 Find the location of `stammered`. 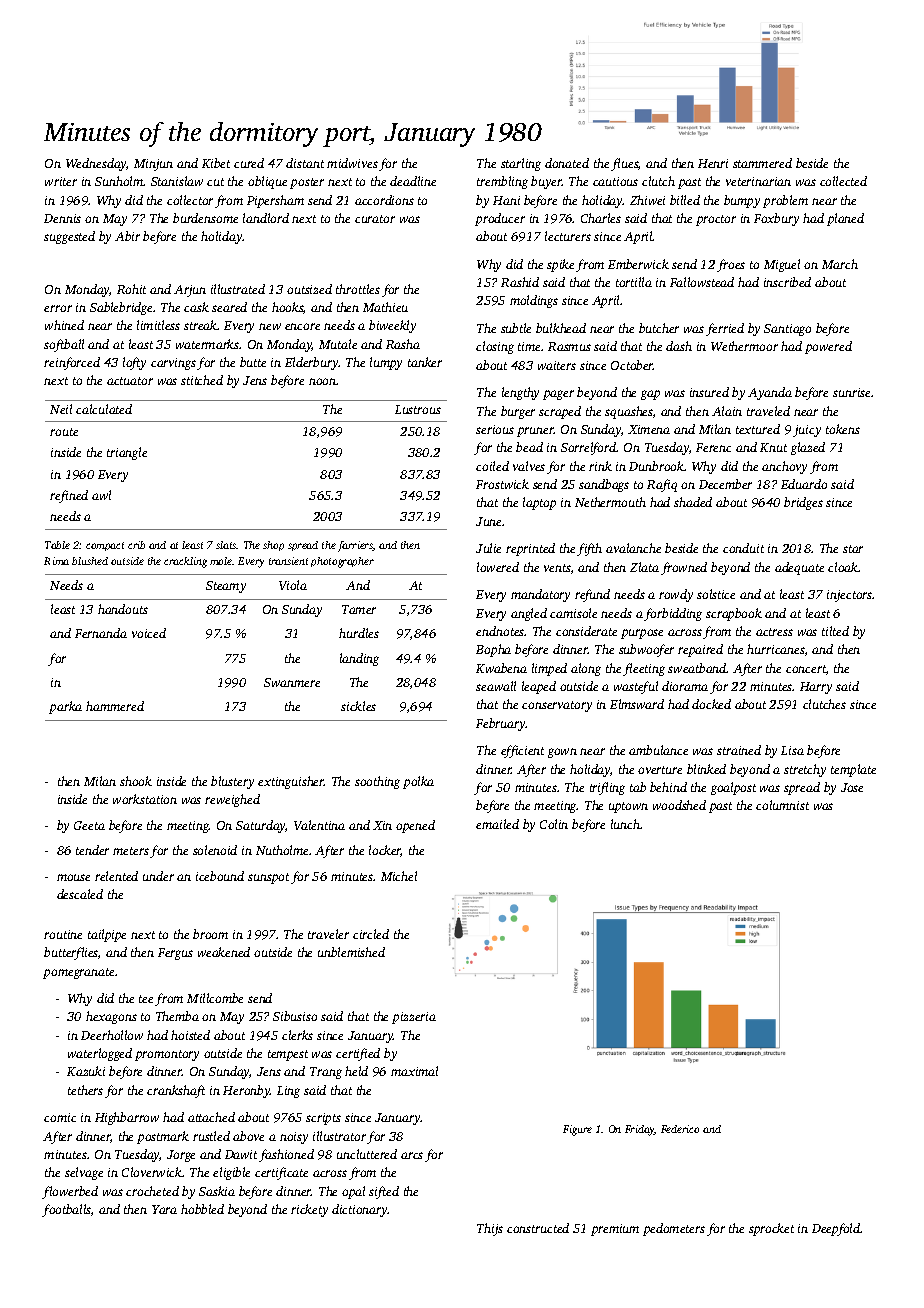

stammered is located at coordinates (762, 163).
